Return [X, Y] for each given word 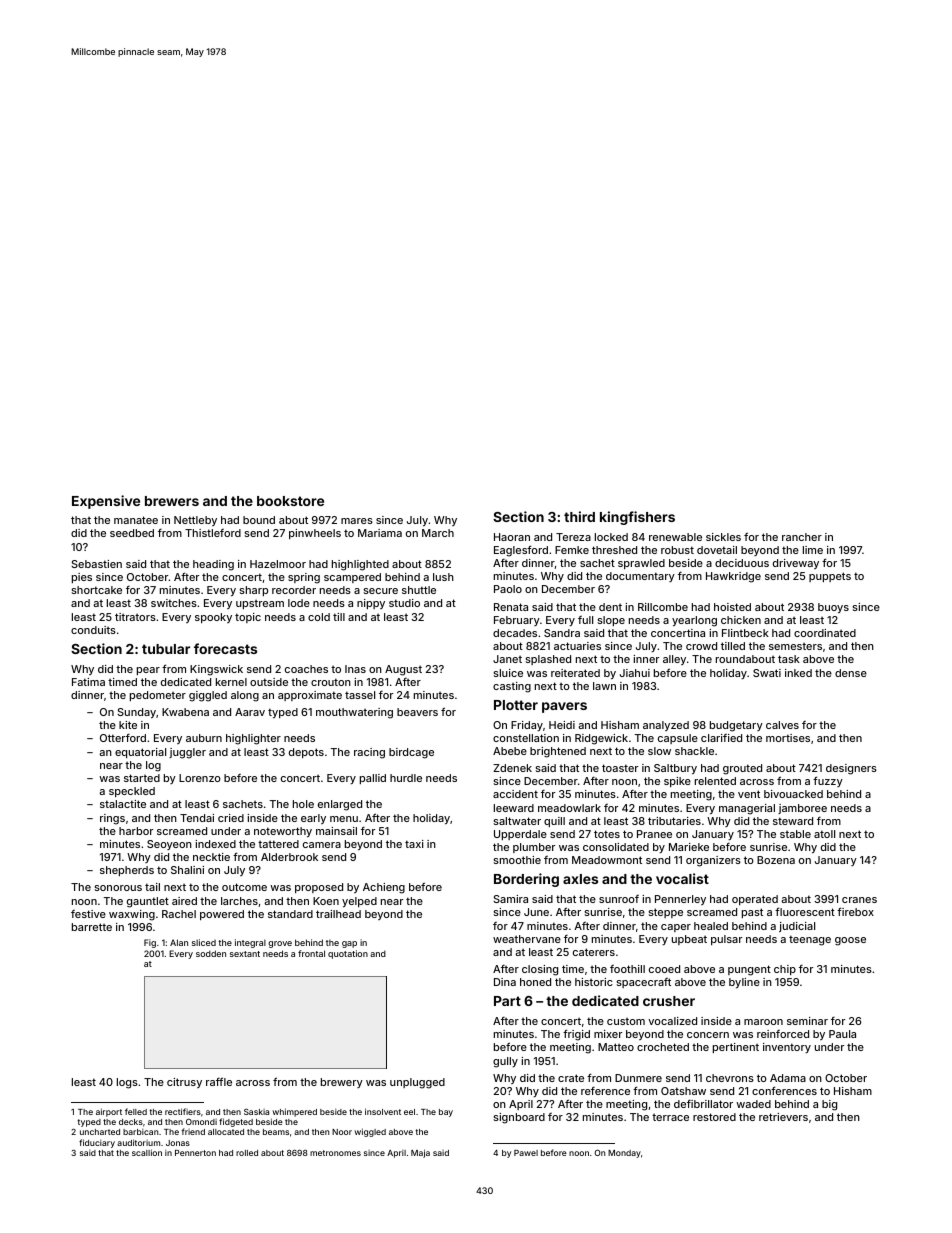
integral [250, 943]
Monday [624, 1154]
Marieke [689, 847]
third [579, 516]
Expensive [106, 502]
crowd [701, 646]
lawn [604, 686]
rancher [802, 537]
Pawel [526, 1153]
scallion [147, 1152]
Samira [510, 899]
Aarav [250, 712]
